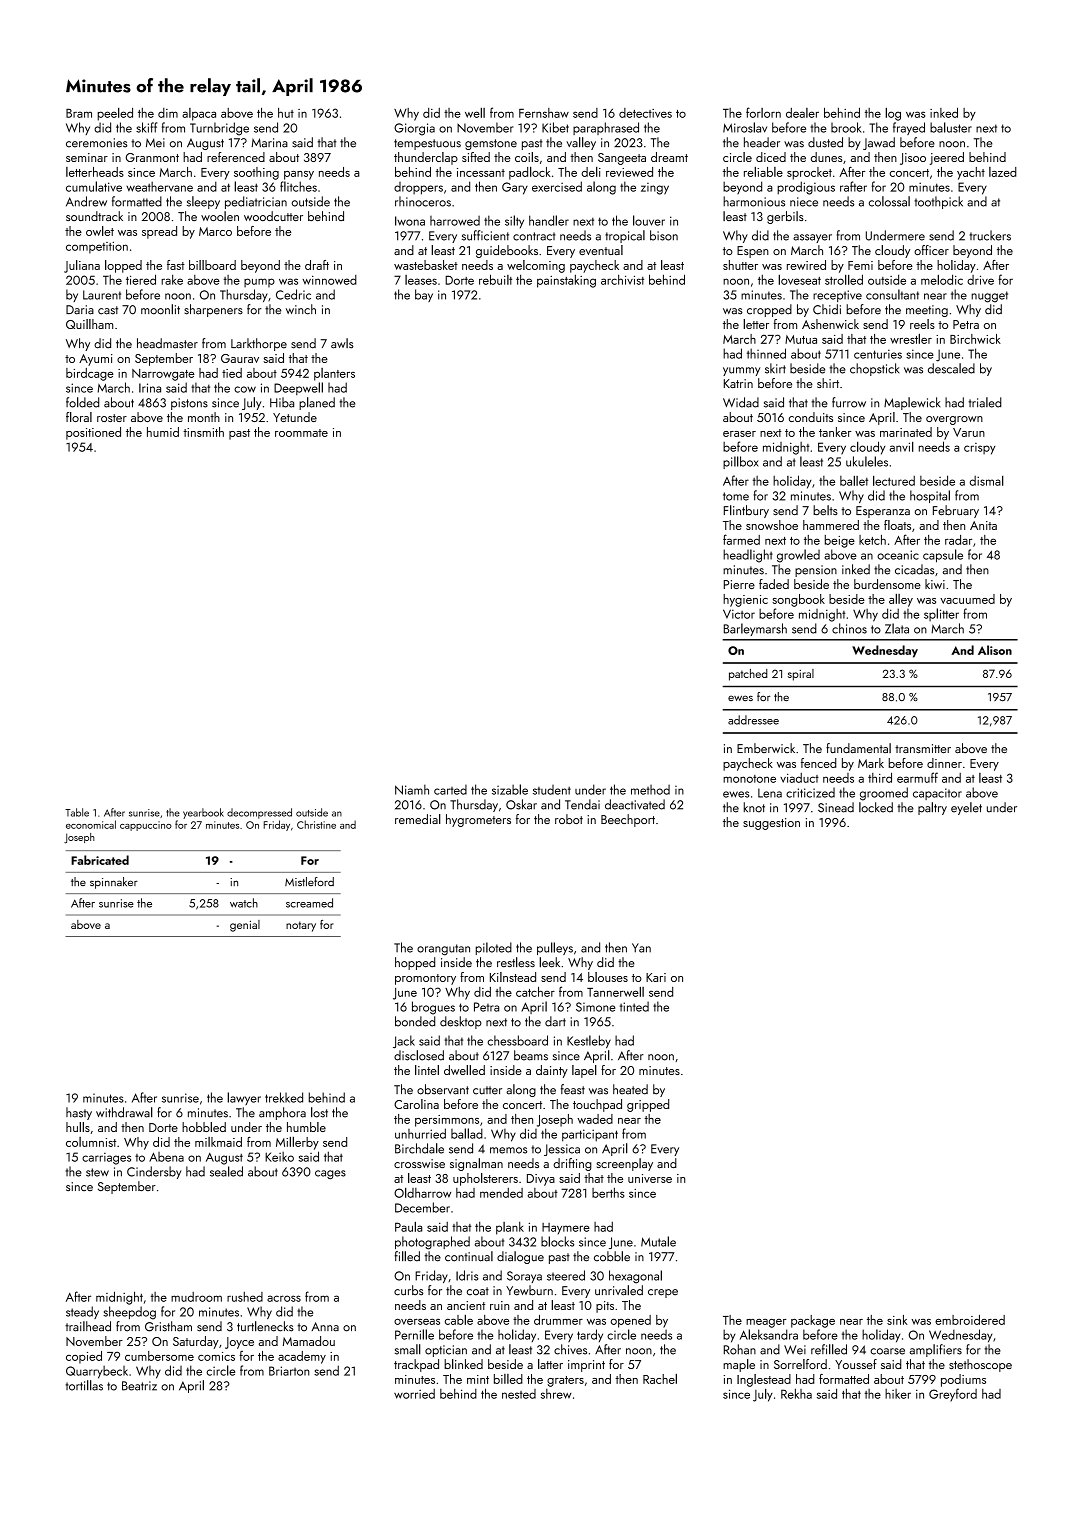 The image size is (1083, 1532). What do you see at coordinates (856, 1364) in the document?
I see `Youssef` at bounding box center [856, 1364].
